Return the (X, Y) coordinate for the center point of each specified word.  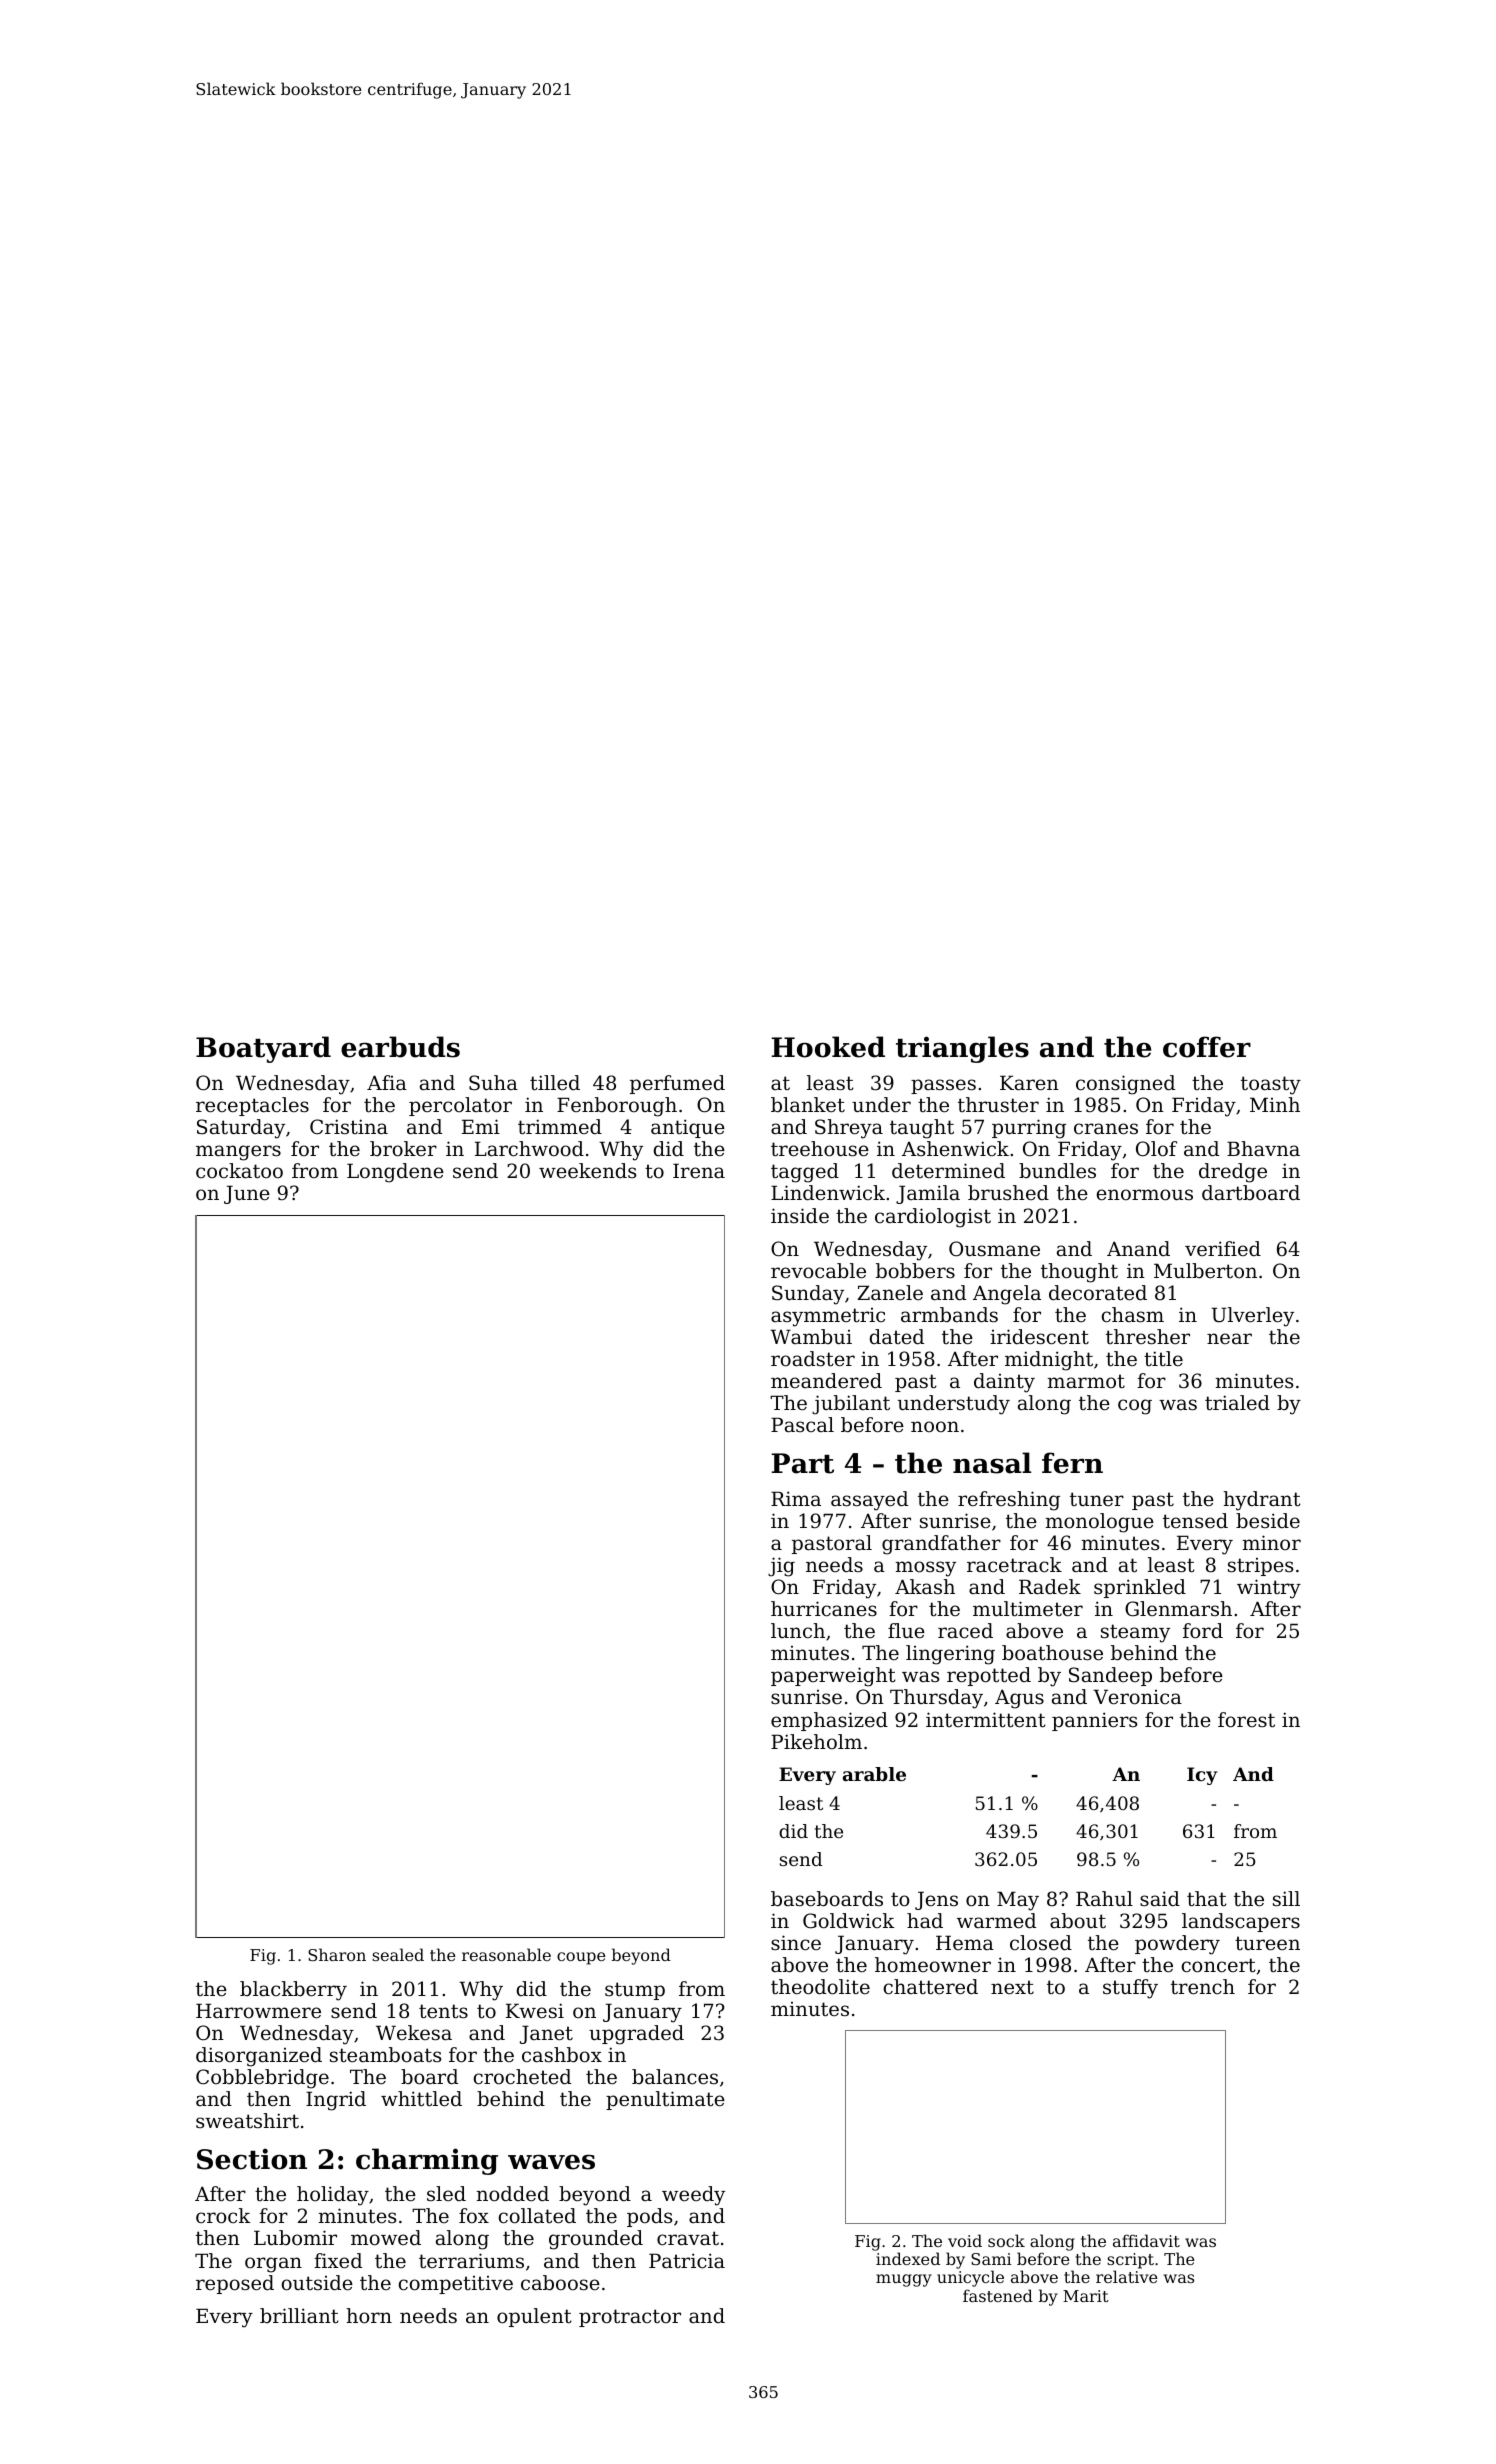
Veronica (1137, 1697)
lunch (798, 1630)
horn (369, 2316)
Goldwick (848, 1921)
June (247, 1194)
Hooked (828, 1047)
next (1012, 1987)
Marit (1086, 2296)
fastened (998, 2295)
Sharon (337, 1954)
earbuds (400, 1047)
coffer (1207, 1047)
